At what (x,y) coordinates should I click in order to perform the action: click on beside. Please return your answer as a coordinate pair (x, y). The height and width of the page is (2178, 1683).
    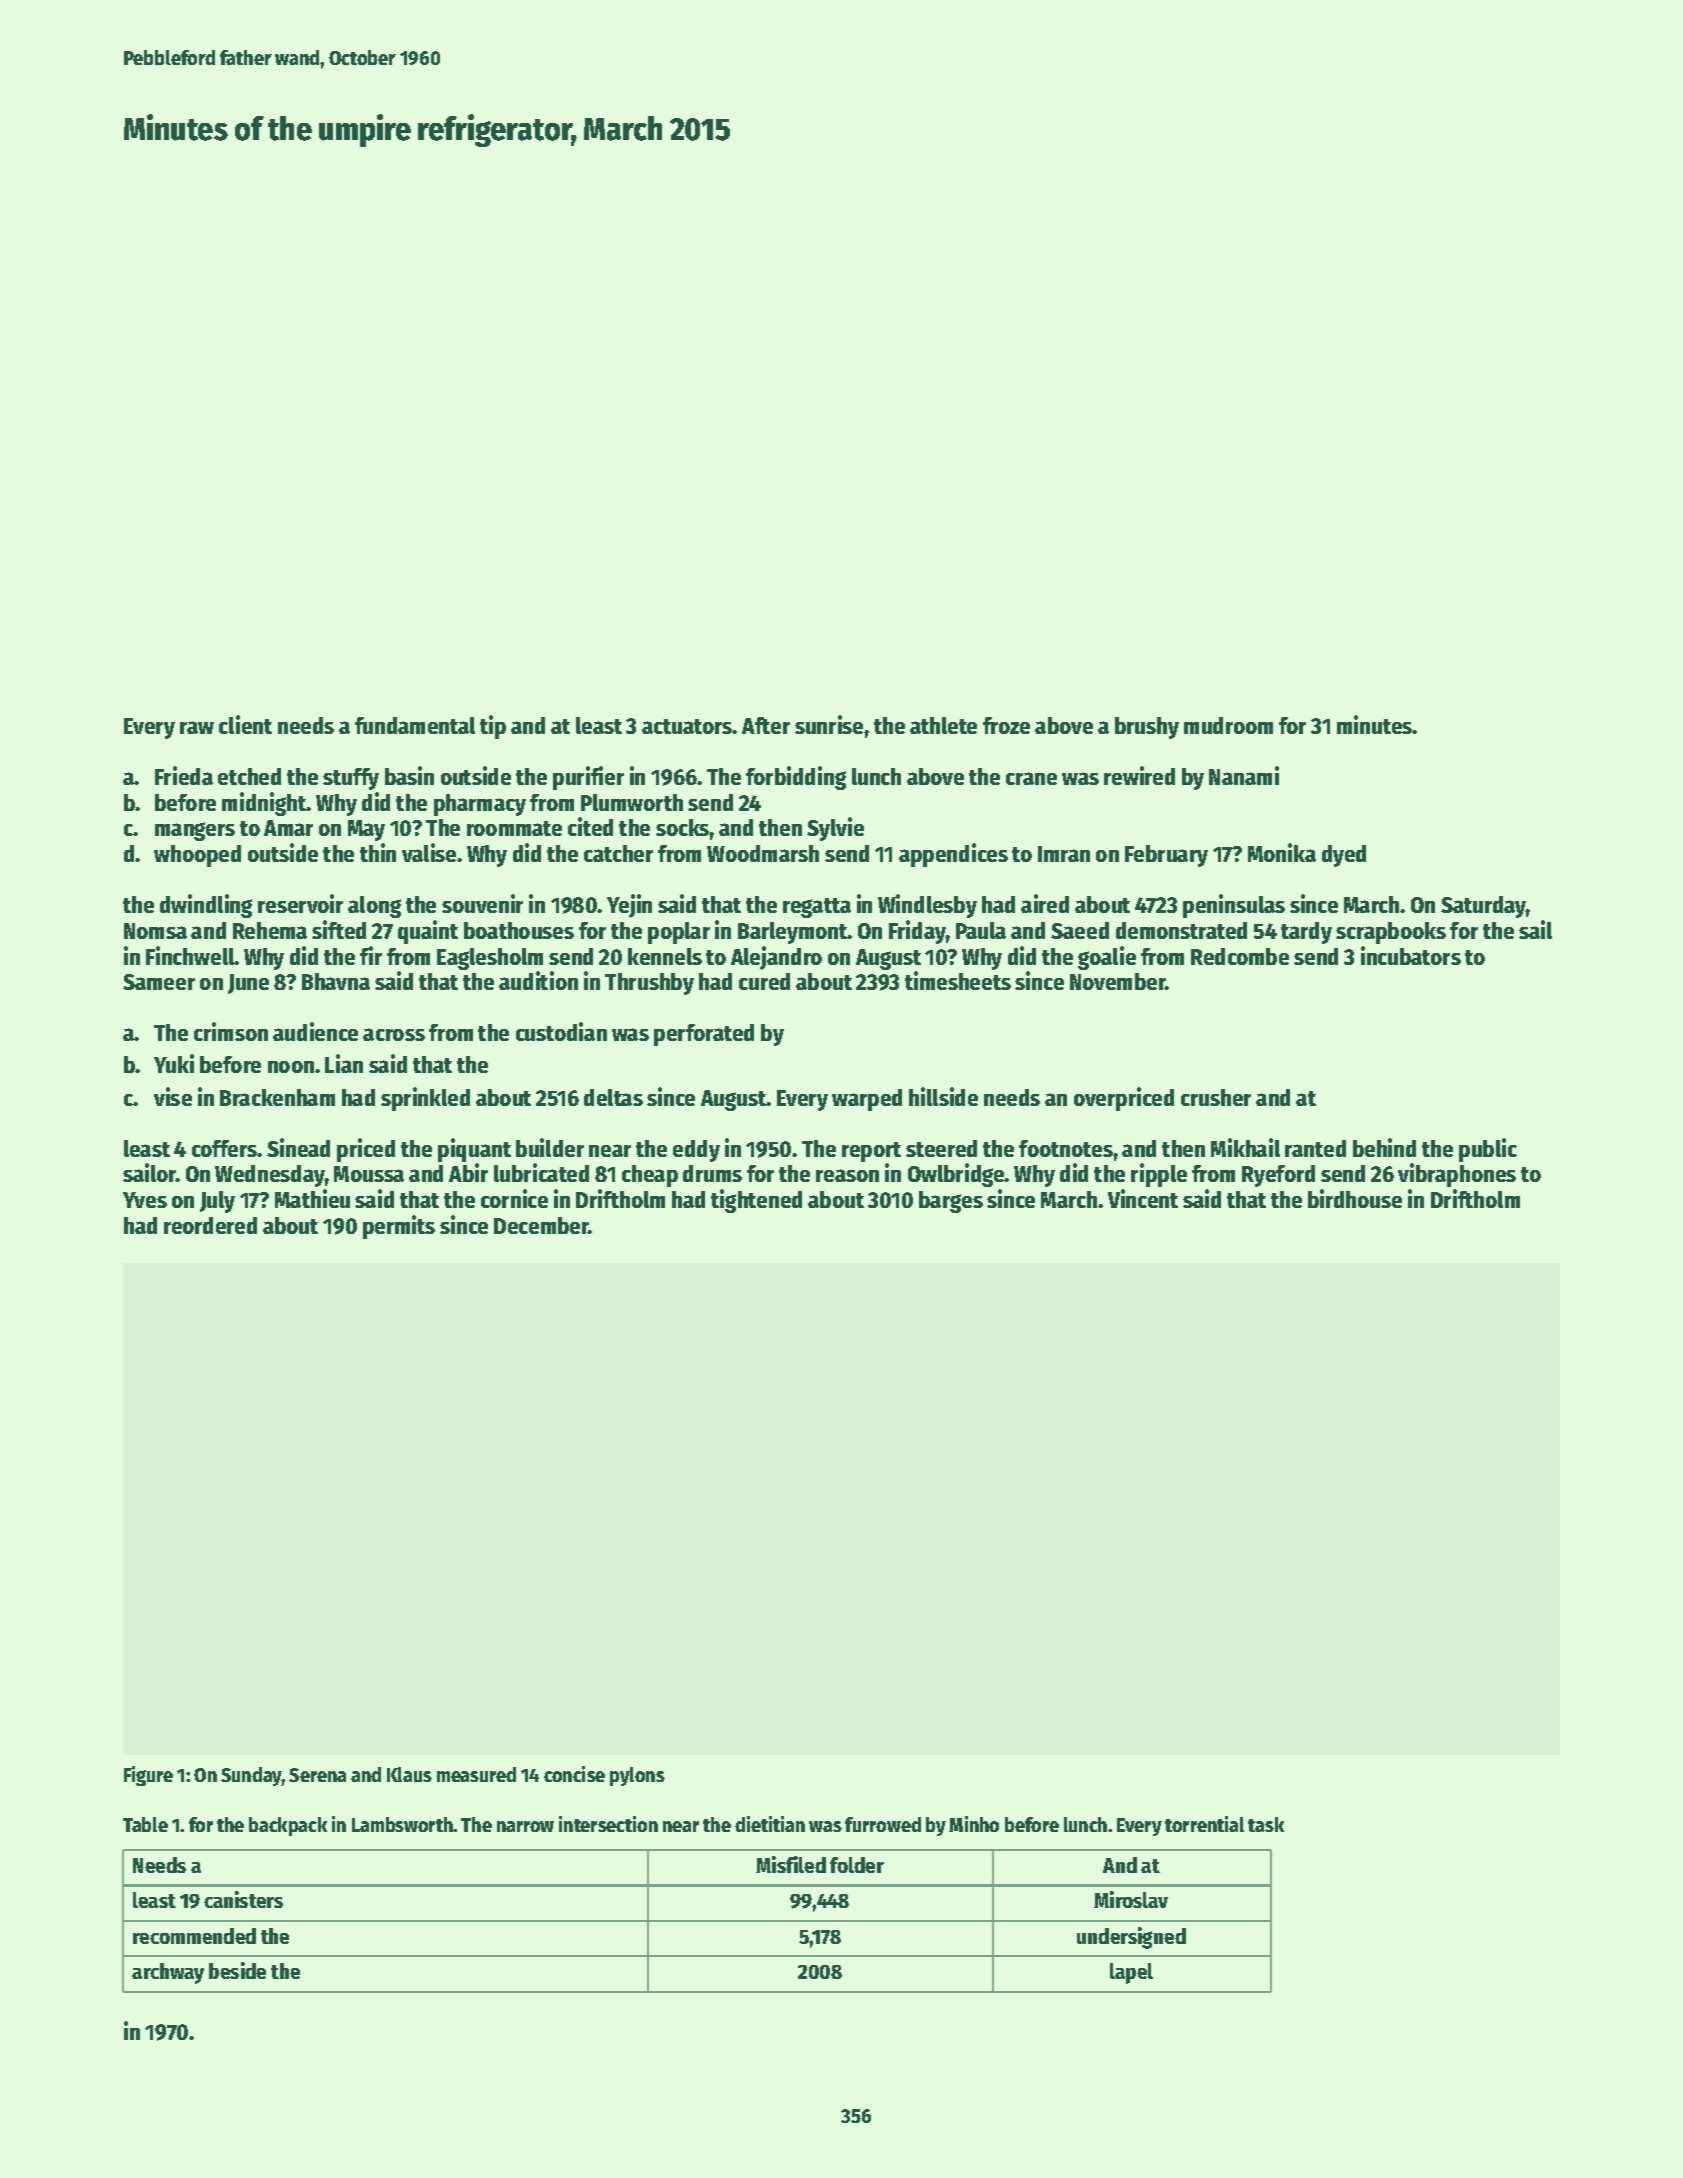
    Looking at the image, I should click on (237, 1970).
